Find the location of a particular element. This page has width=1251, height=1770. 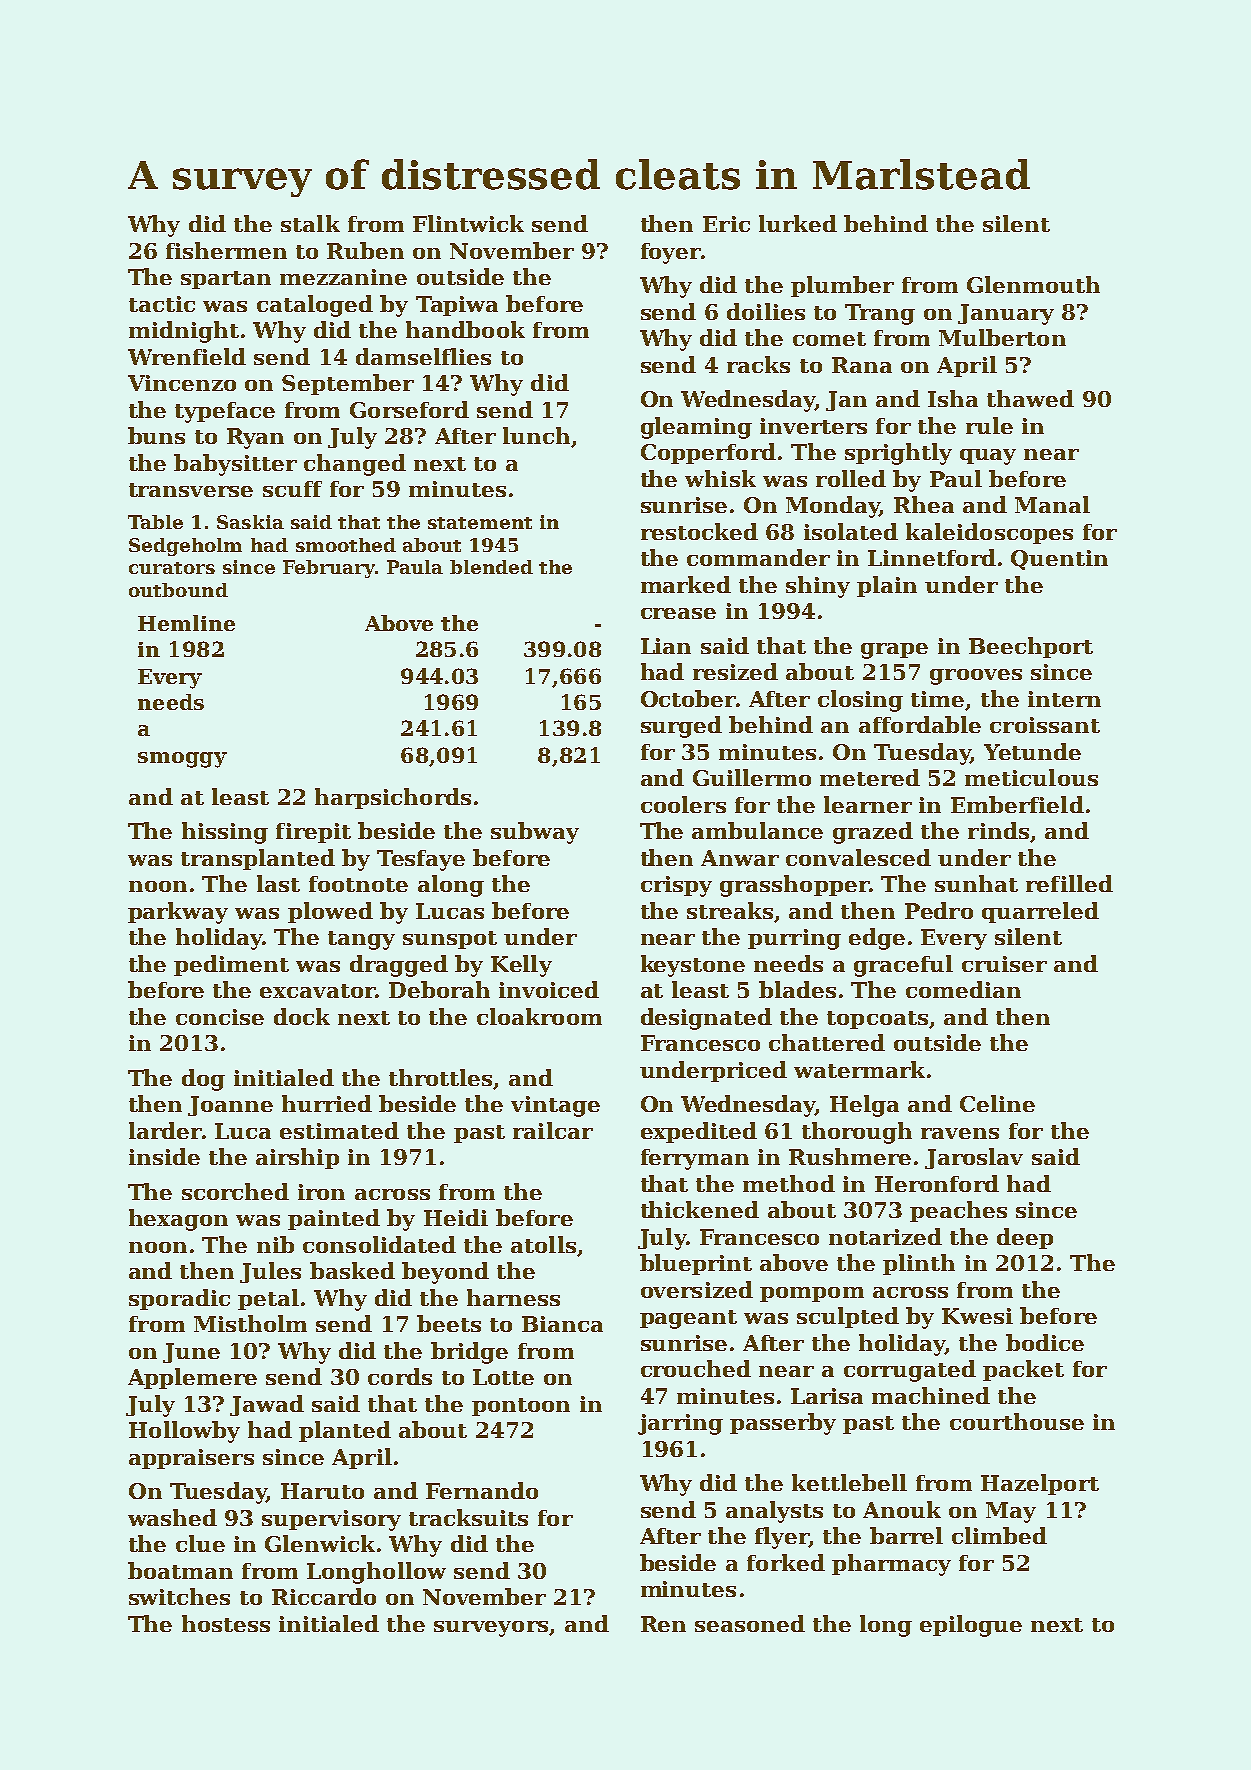

Eric is located at coordinates (726, 224).
